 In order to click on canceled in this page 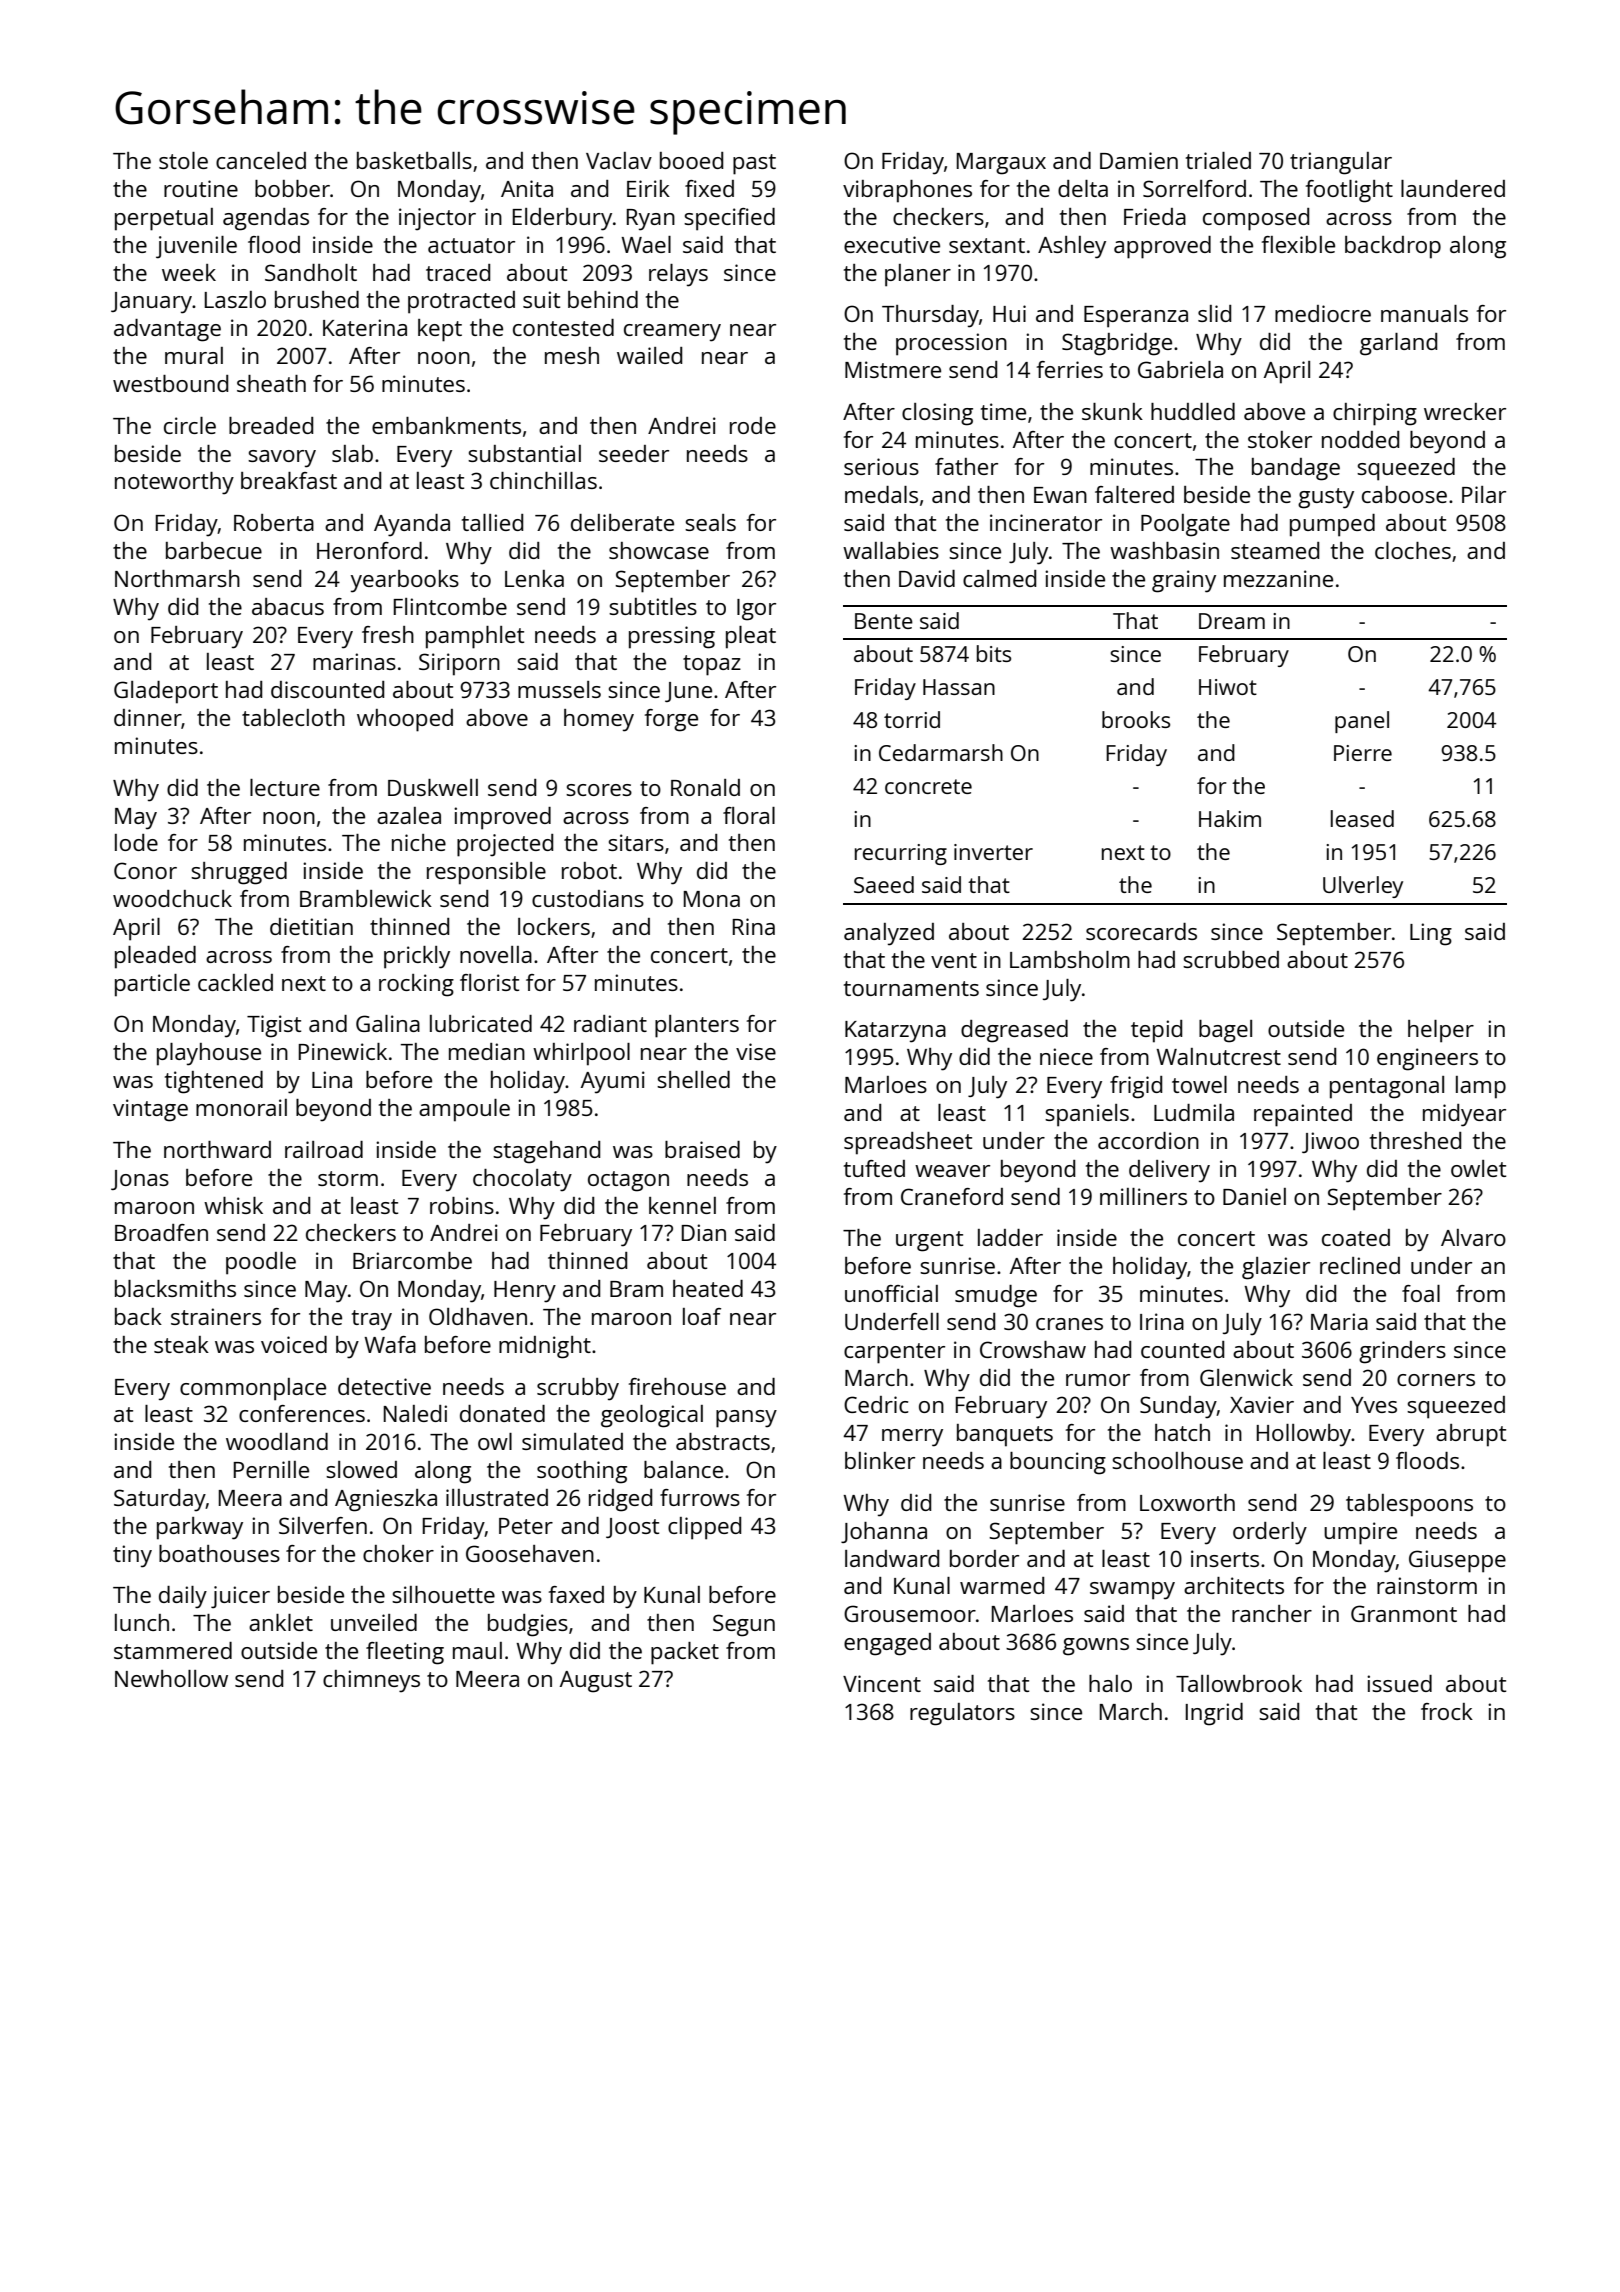, I will do `click(261, 160)`.
